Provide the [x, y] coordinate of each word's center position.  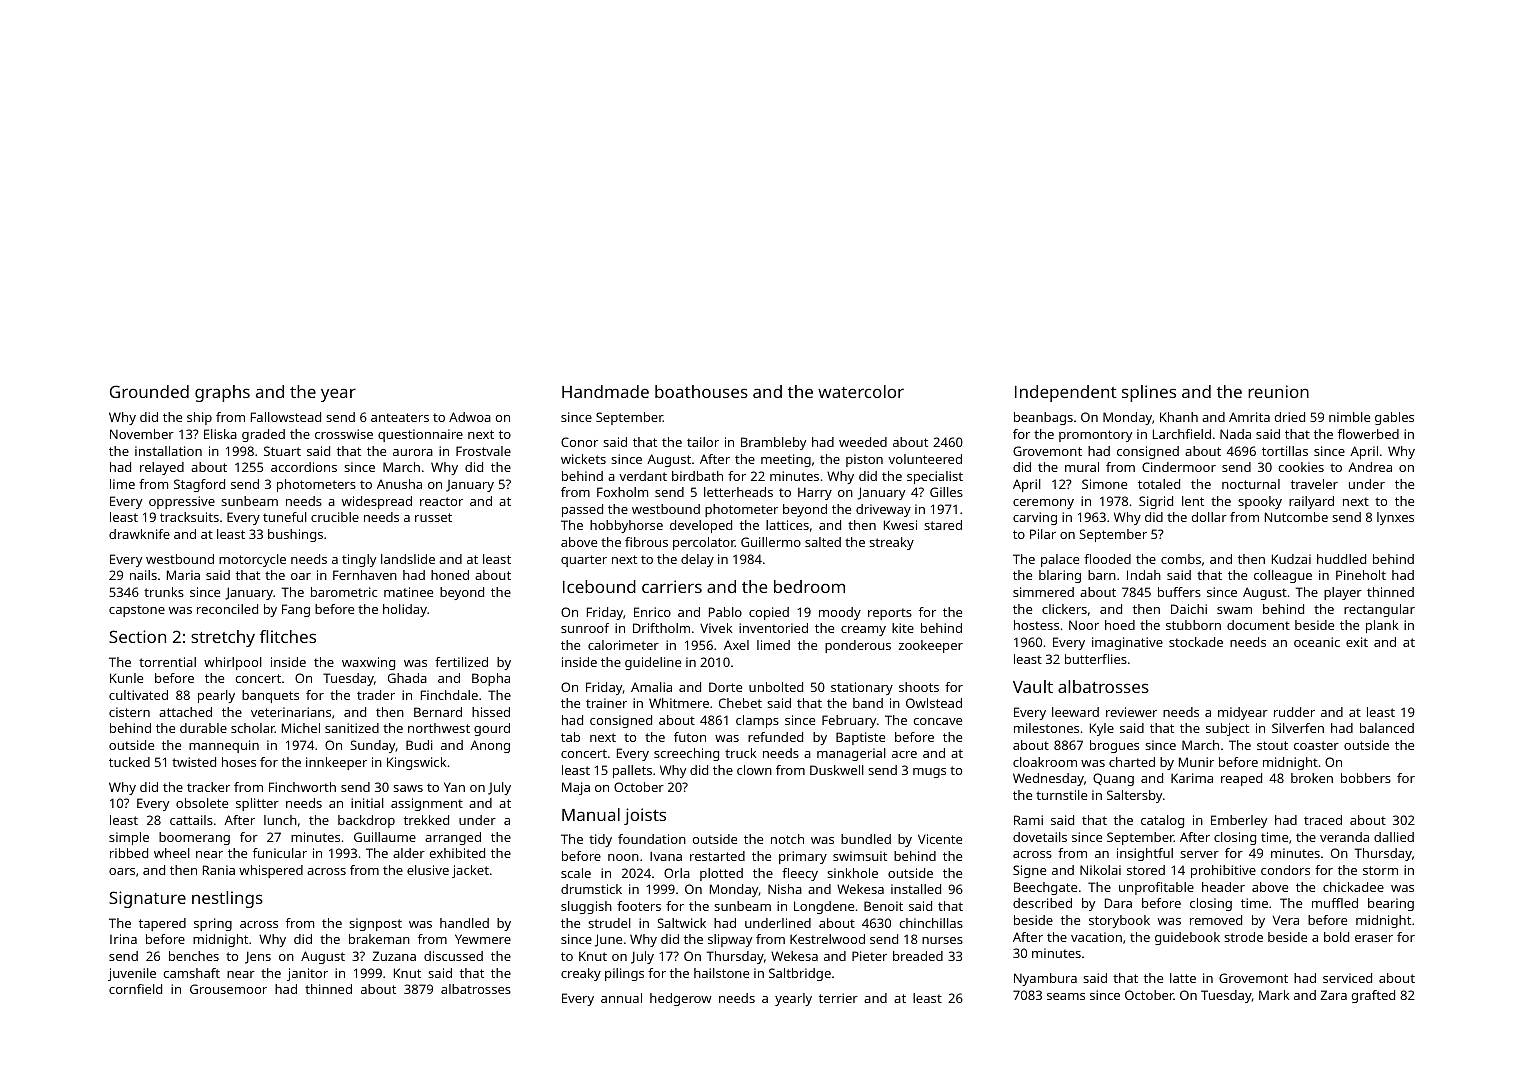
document [1258, 625]
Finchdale [449, 695]
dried [1289, 417]
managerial [851, 754]
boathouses [701, 391]
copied [769, 613]
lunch [280, 820]
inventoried [773, 628]
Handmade [605, 391]
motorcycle [252, 560]
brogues [1114, 746]
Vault [1033, 686]
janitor [307, 974]
